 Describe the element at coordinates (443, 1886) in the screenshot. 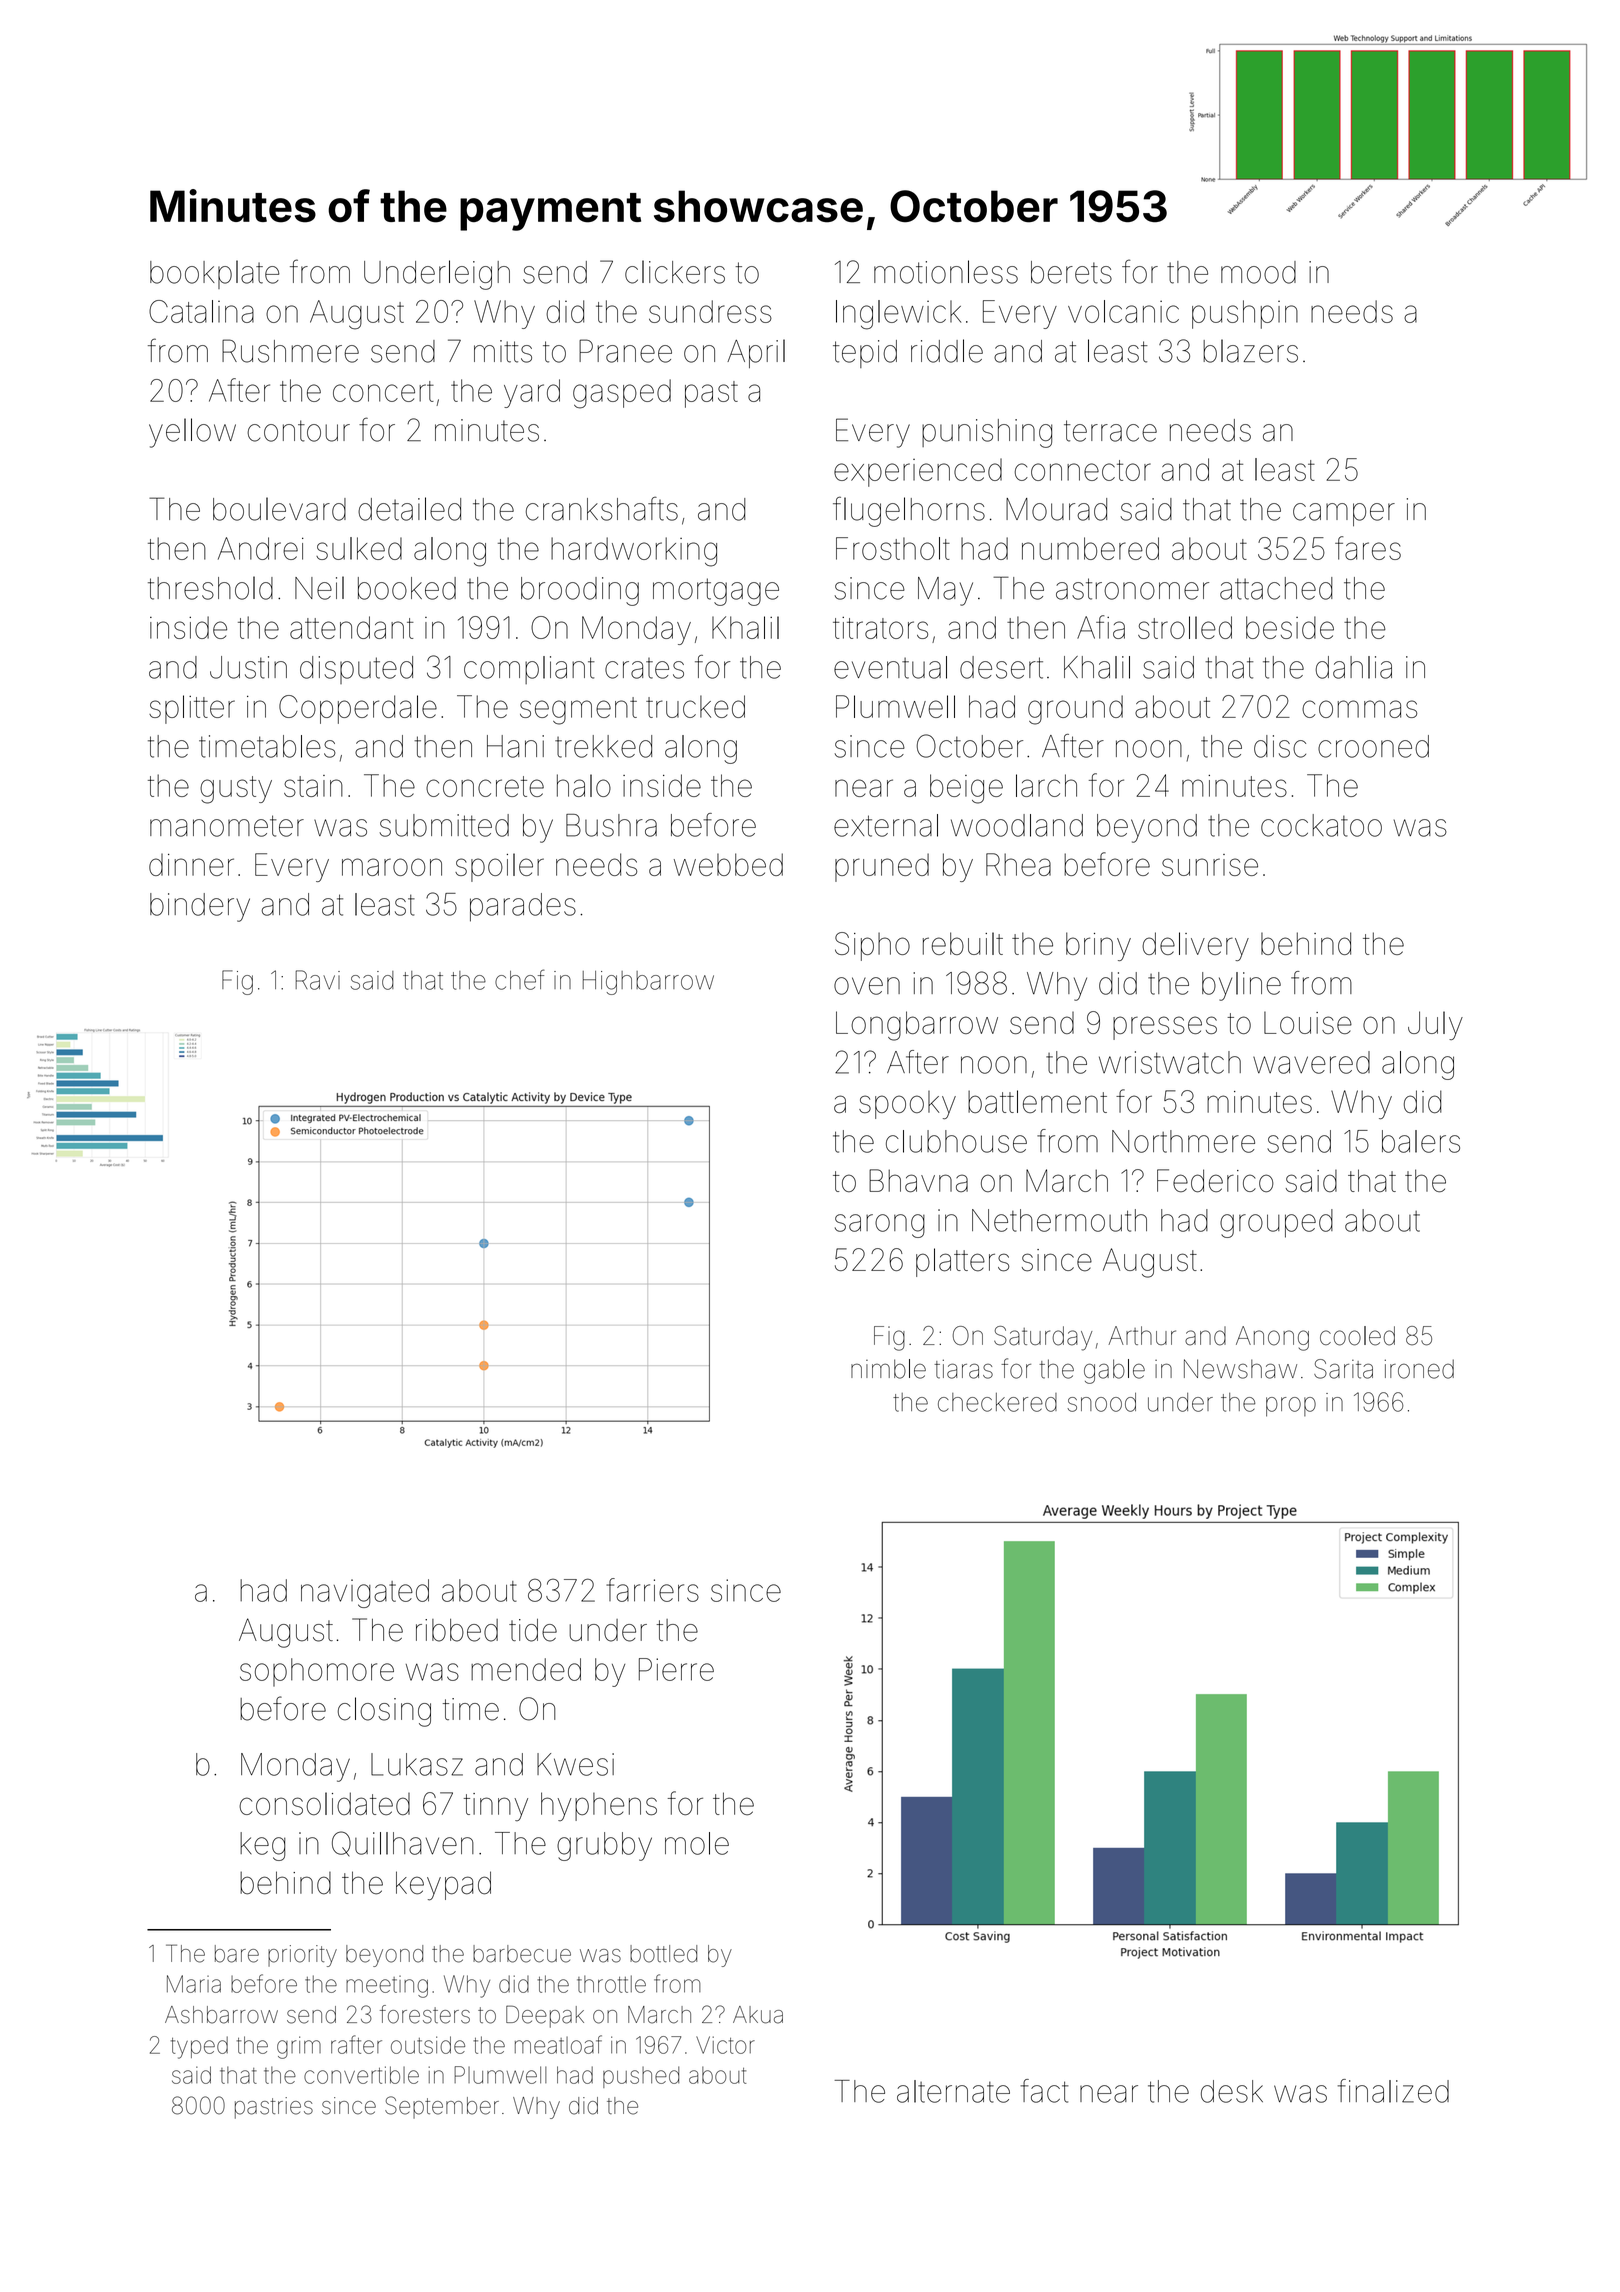

I see `keypad` at that location.
